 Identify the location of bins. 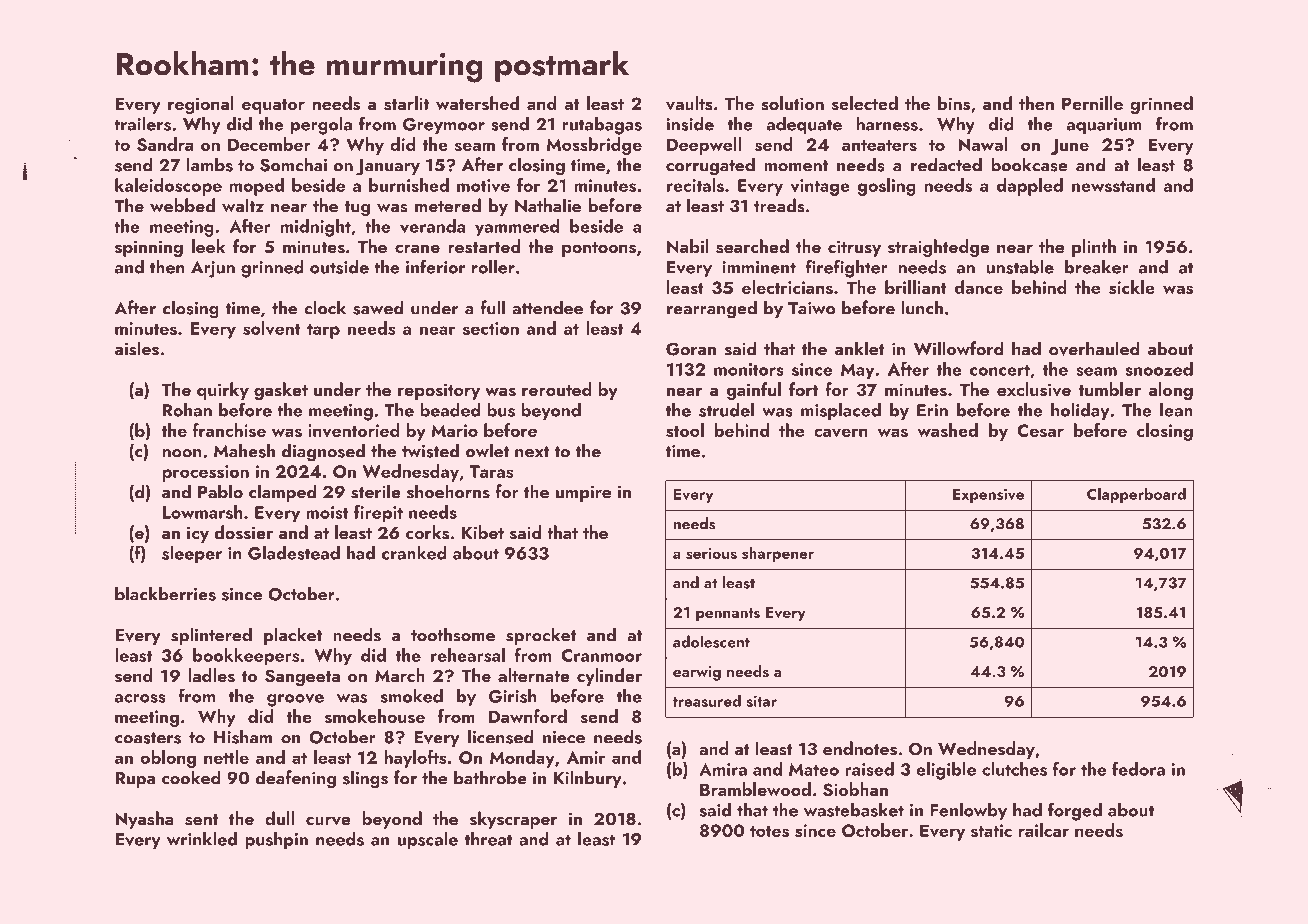
(954, 103).
